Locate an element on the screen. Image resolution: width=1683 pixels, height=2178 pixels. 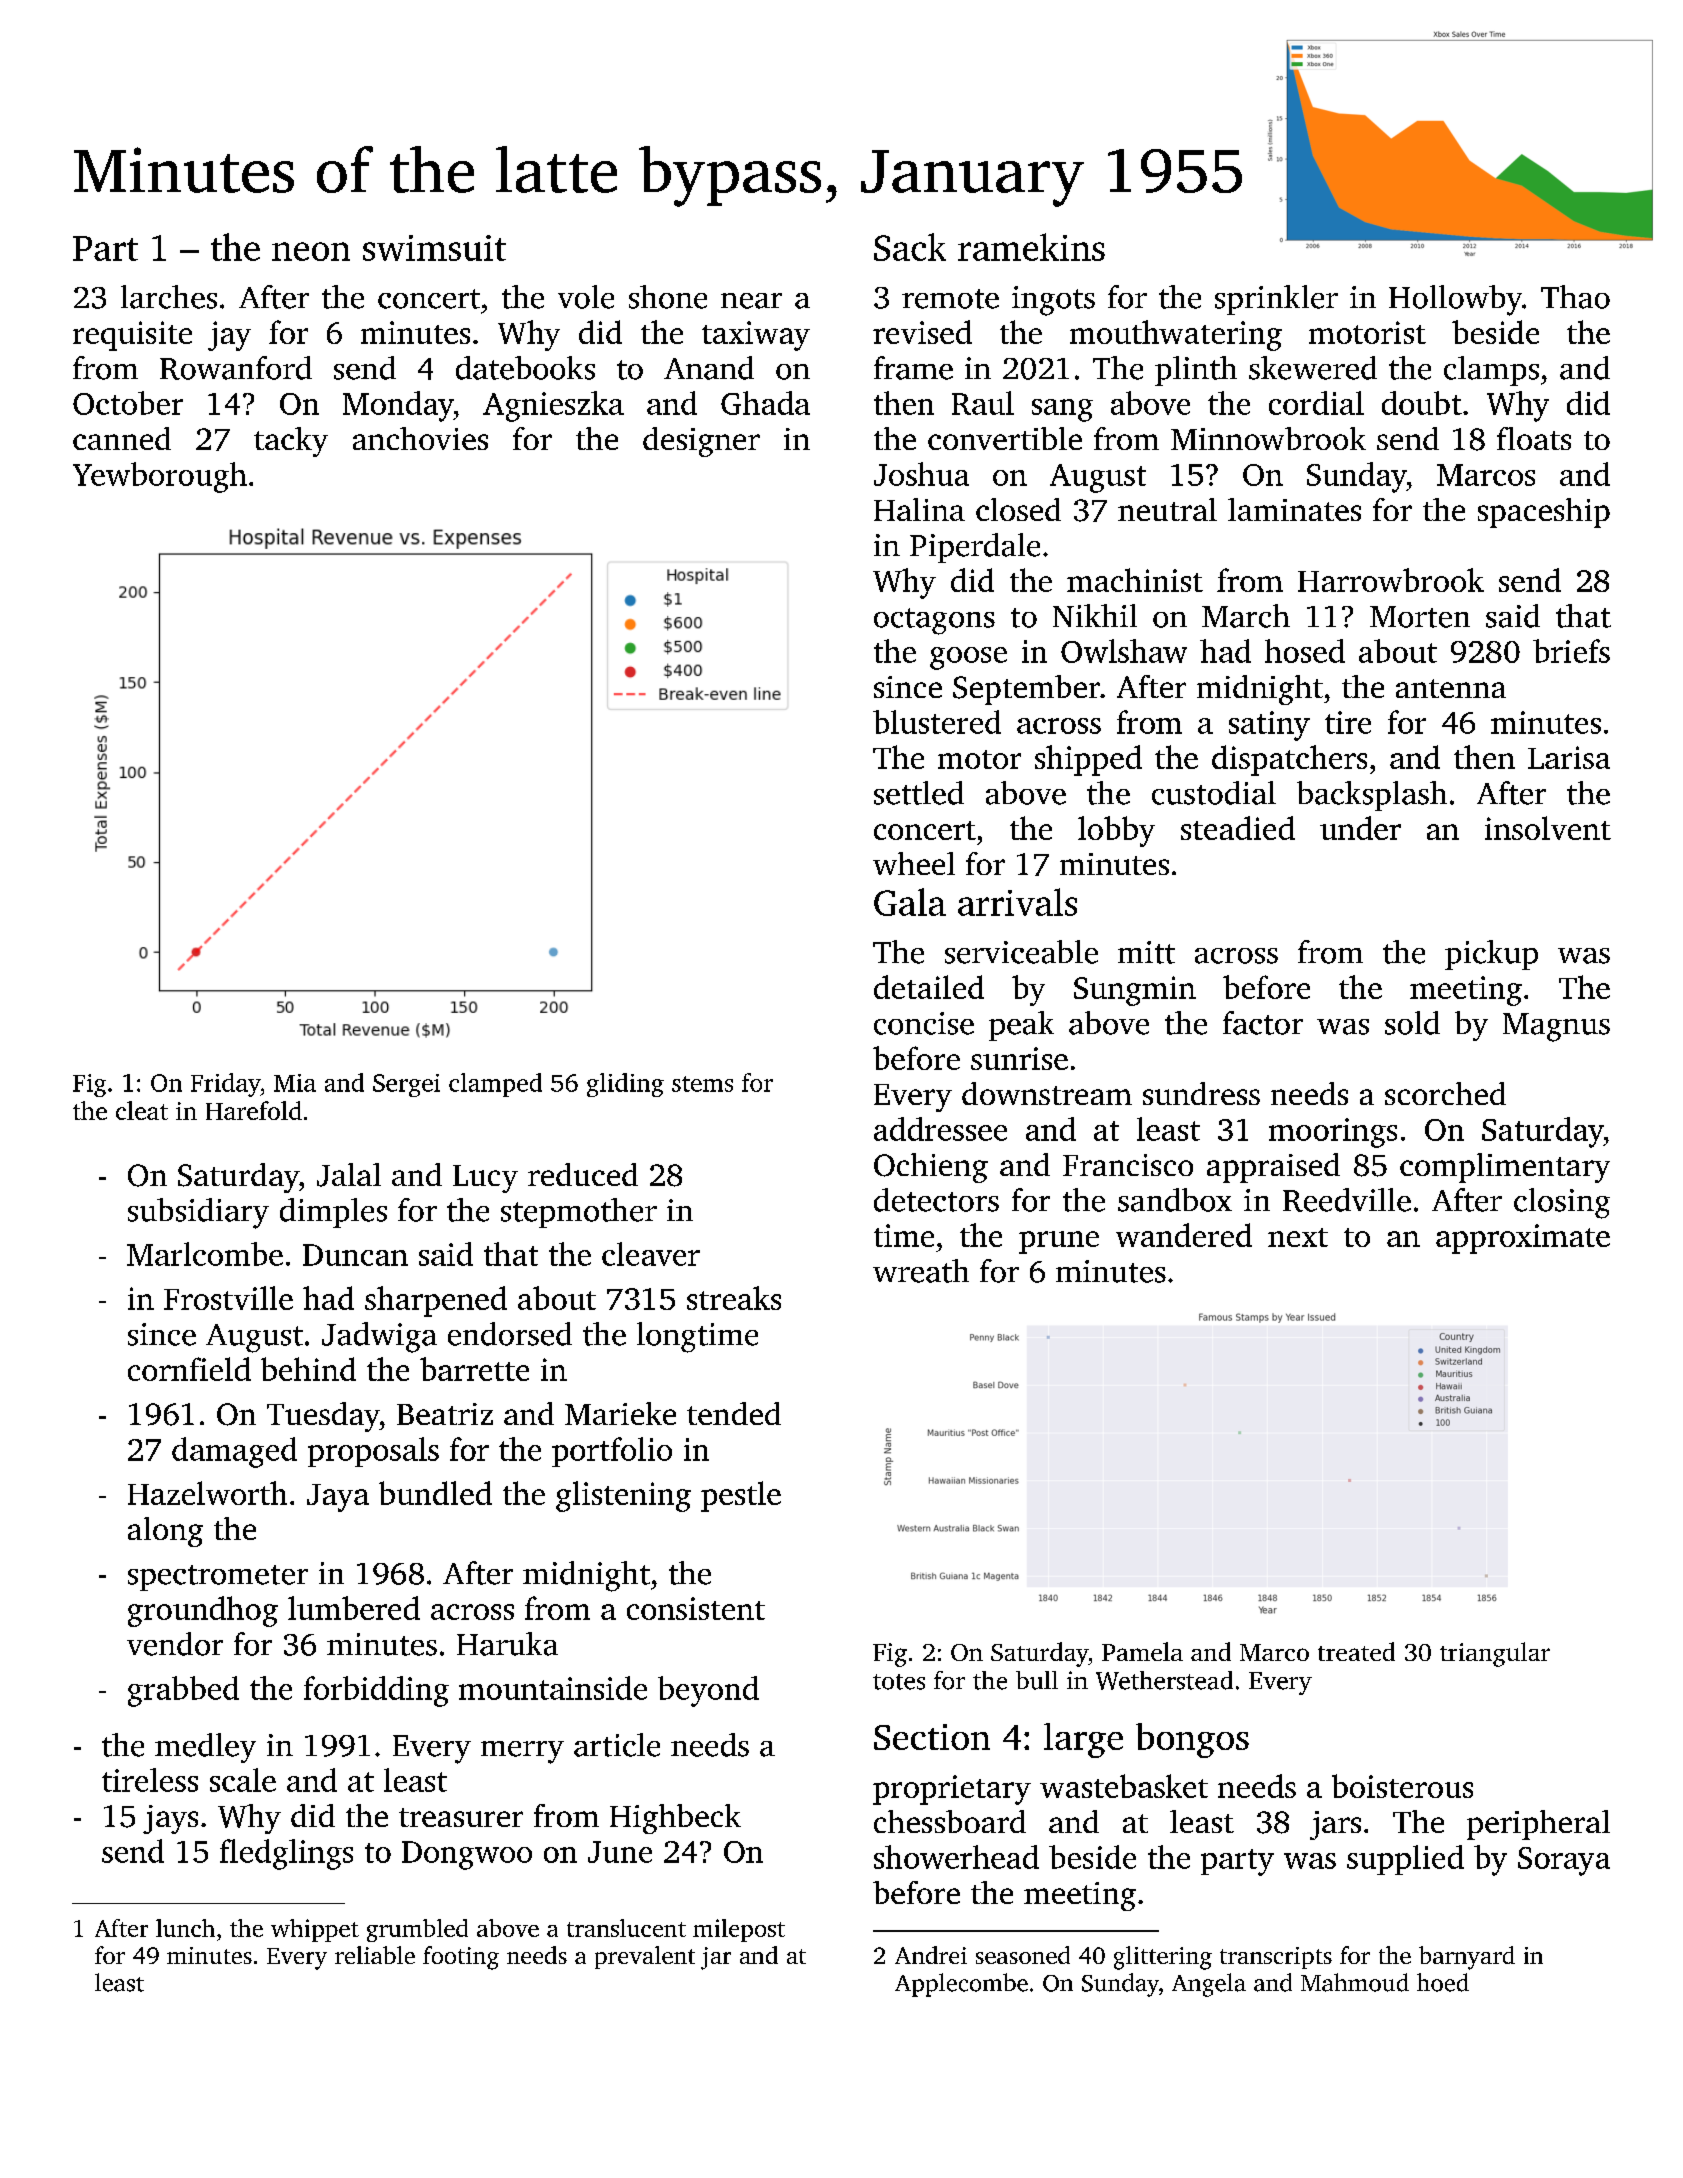
spectrometer is located at coordinates (218, 1578).
